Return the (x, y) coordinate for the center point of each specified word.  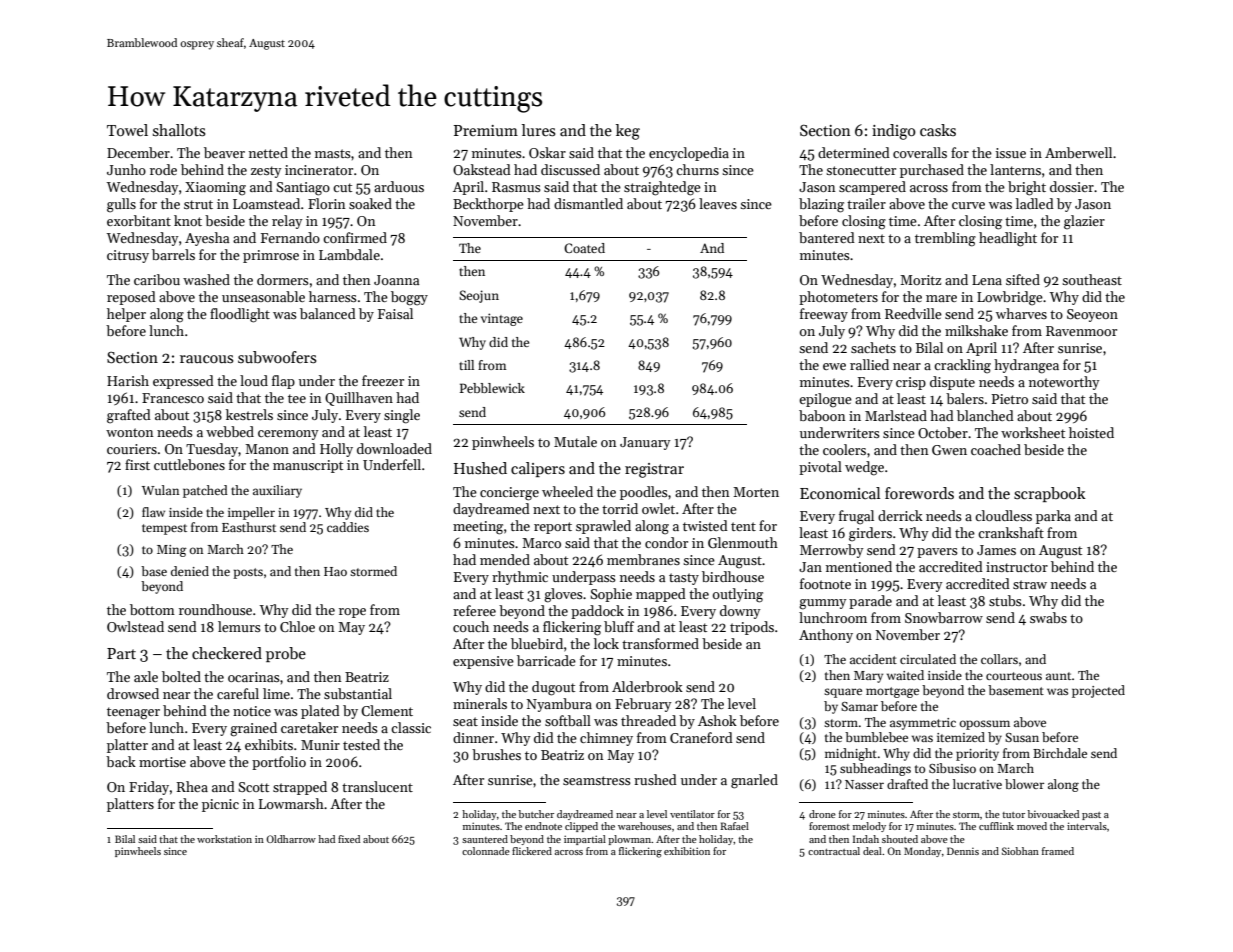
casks (938, 130)
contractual (834, 851)
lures (539, 130)
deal (872, 851)
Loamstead (266, 203)
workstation (224, 839)
